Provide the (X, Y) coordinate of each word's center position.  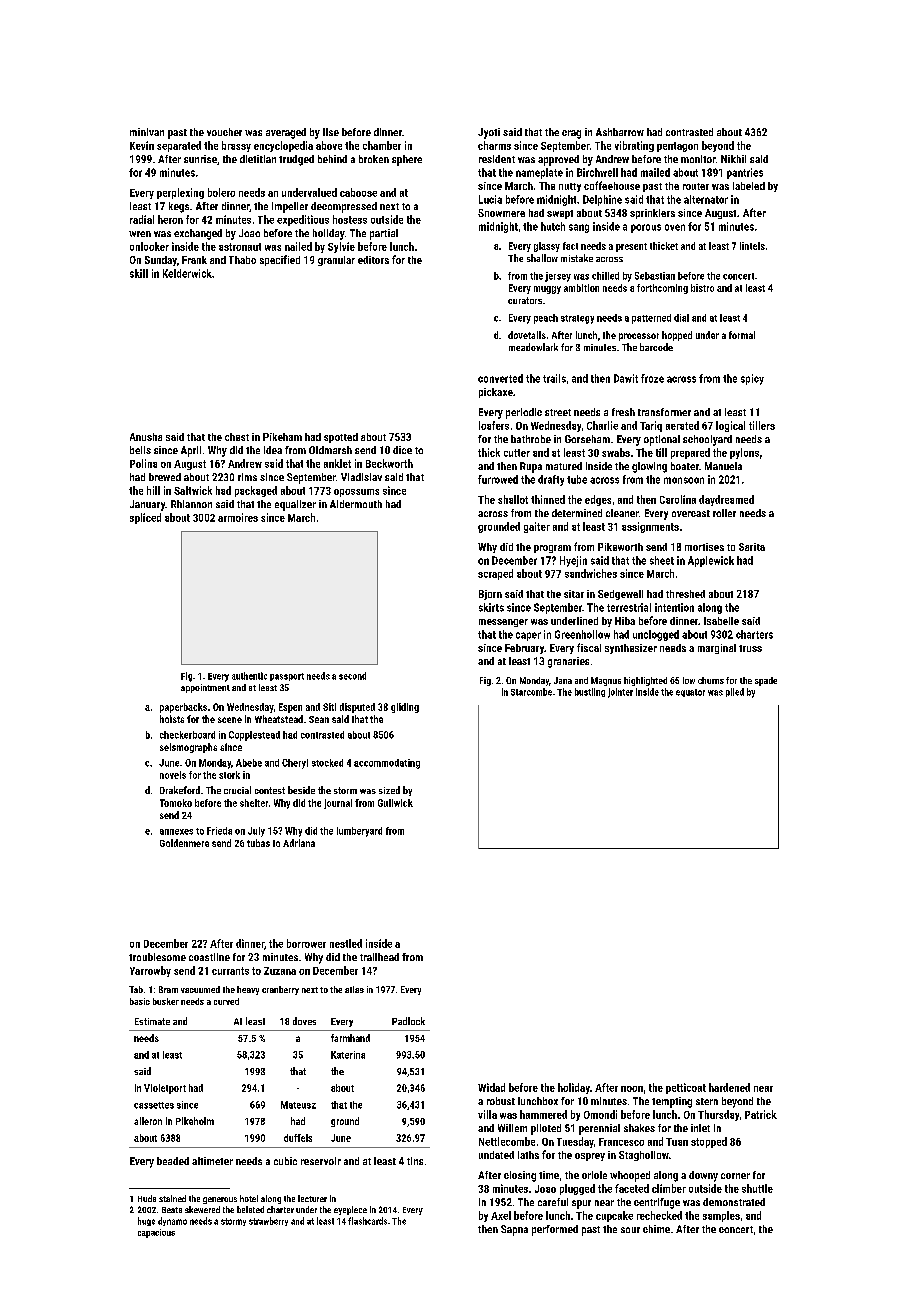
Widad (491, 1087)
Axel (501, 1215)
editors (373, 260)
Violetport (165, 1089)
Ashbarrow (620, 132)
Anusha (146, 437)
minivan (147, 132)
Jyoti (489, 133)
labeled (749, 186)
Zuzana (280, 971)
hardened (729, 1087)
